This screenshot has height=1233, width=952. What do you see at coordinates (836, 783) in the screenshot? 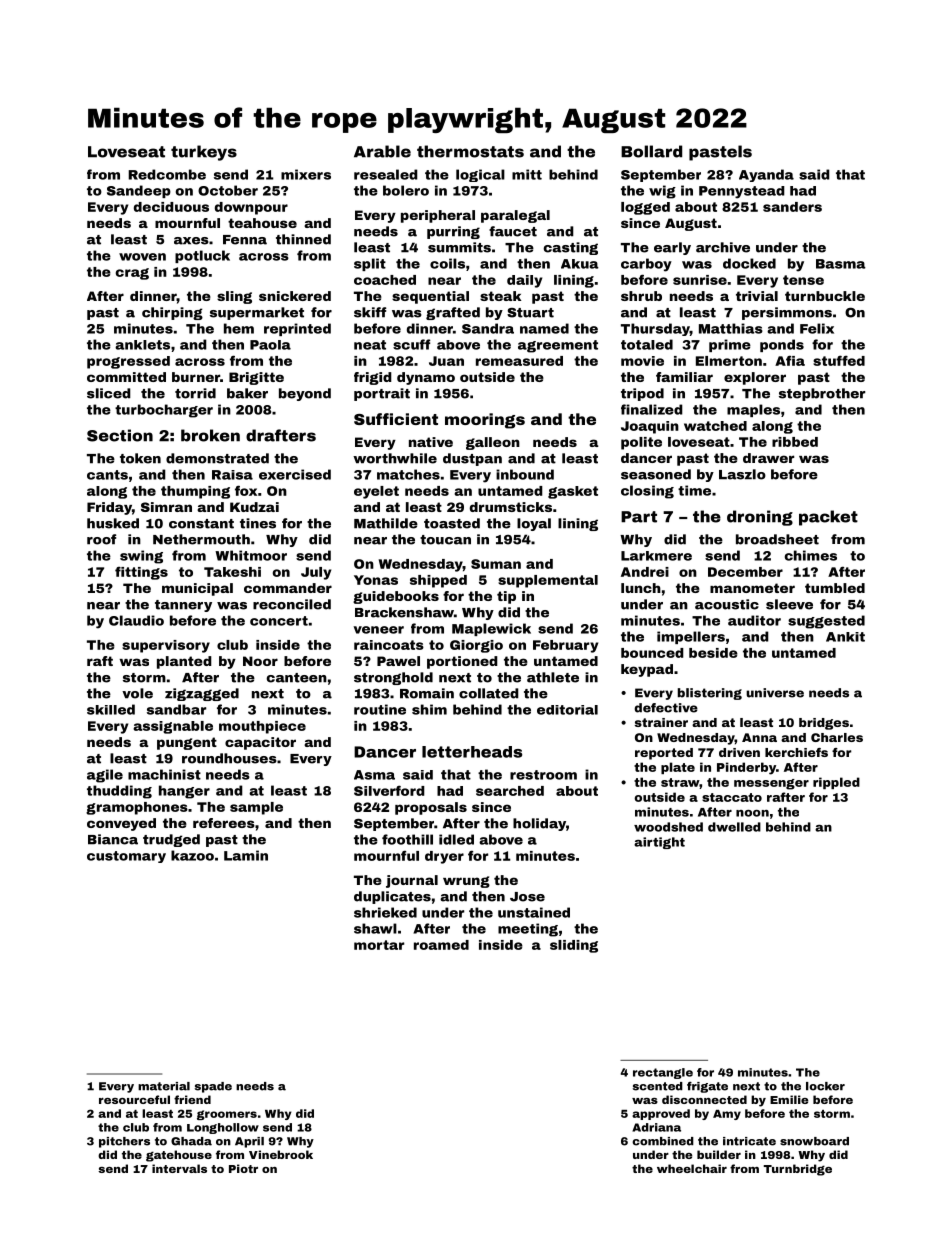
I see `rippled` at bounding box center [836, 783].
